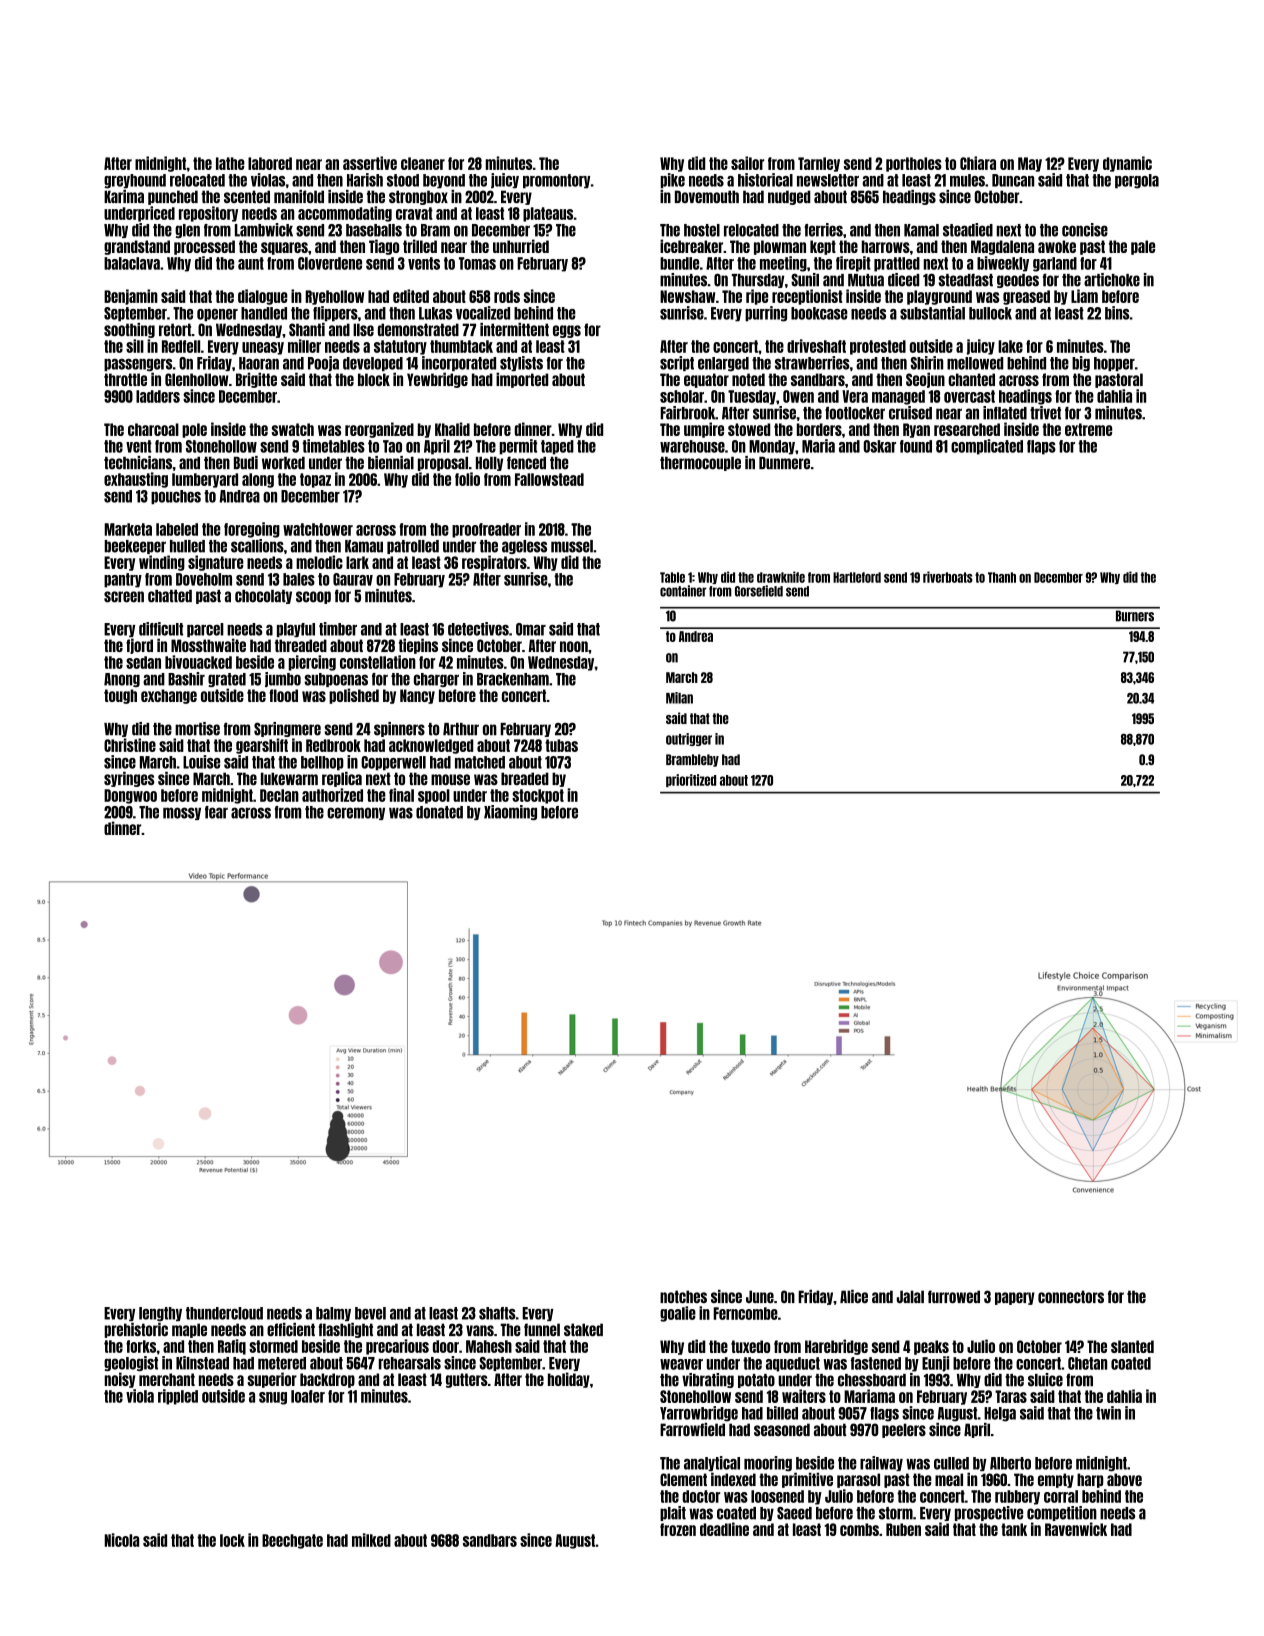  I want to click on rods, so click(507, 296).
